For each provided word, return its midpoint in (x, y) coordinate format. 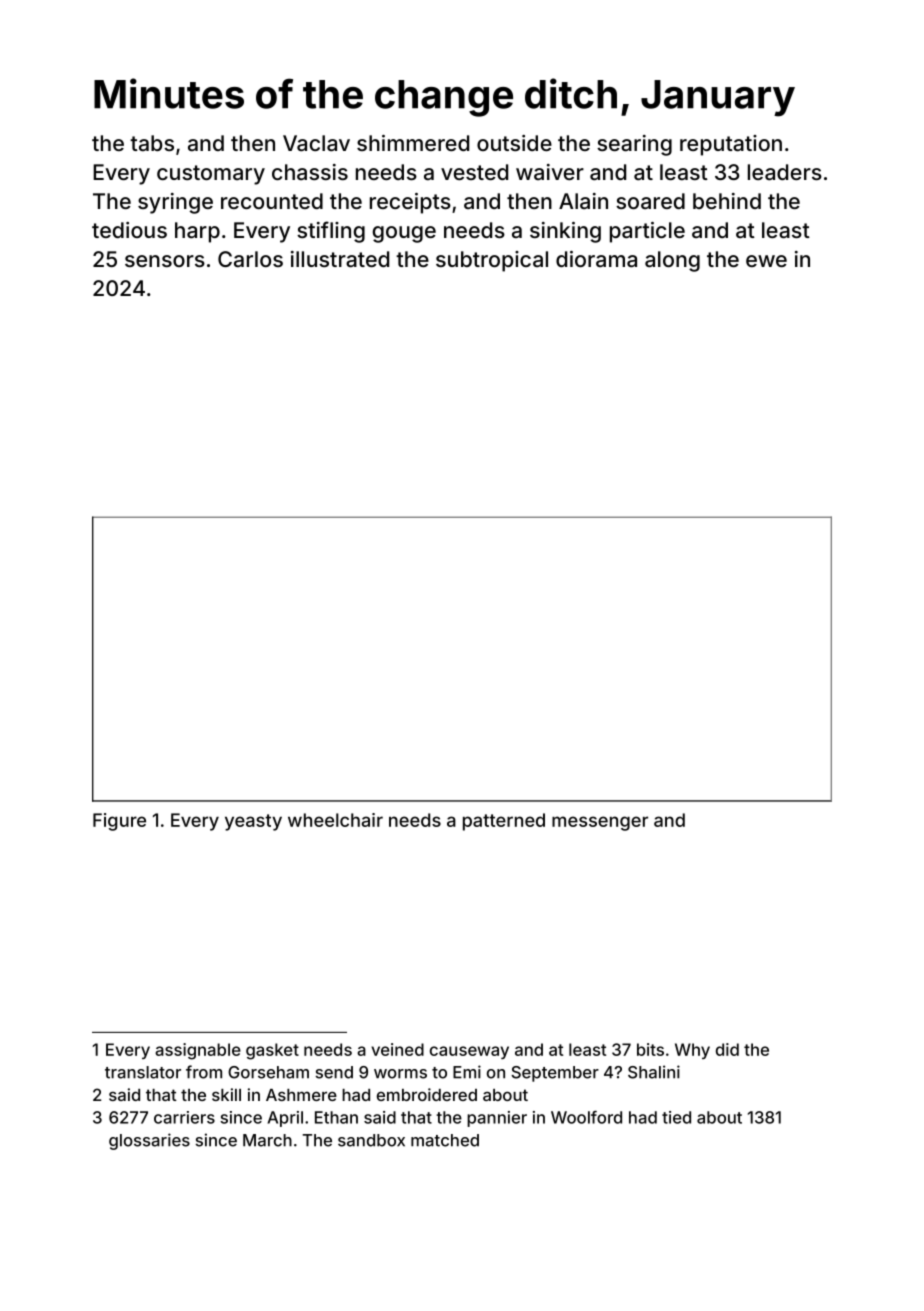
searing (634, 145)
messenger (600, 823)
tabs (152, 143)
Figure (119, 822)
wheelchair (335, 820)
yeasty (253, 822)
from (204, 1072)
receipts (410, 203)
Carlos (250, 259)
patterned (504, 822)
